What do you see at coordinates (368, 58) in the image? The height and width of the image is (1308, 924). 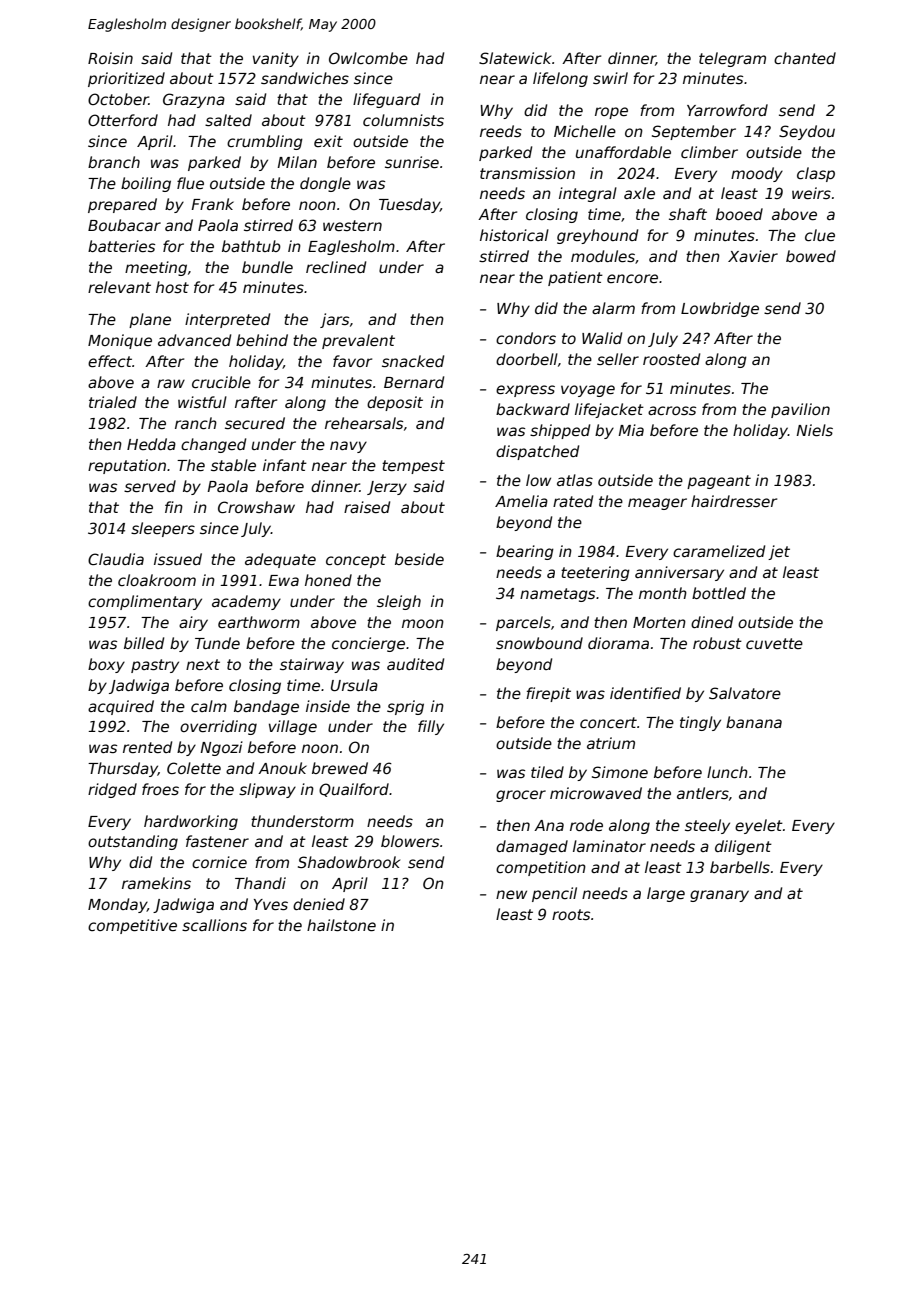 I see `Owlcombe` at bounding box center [368, 58].
